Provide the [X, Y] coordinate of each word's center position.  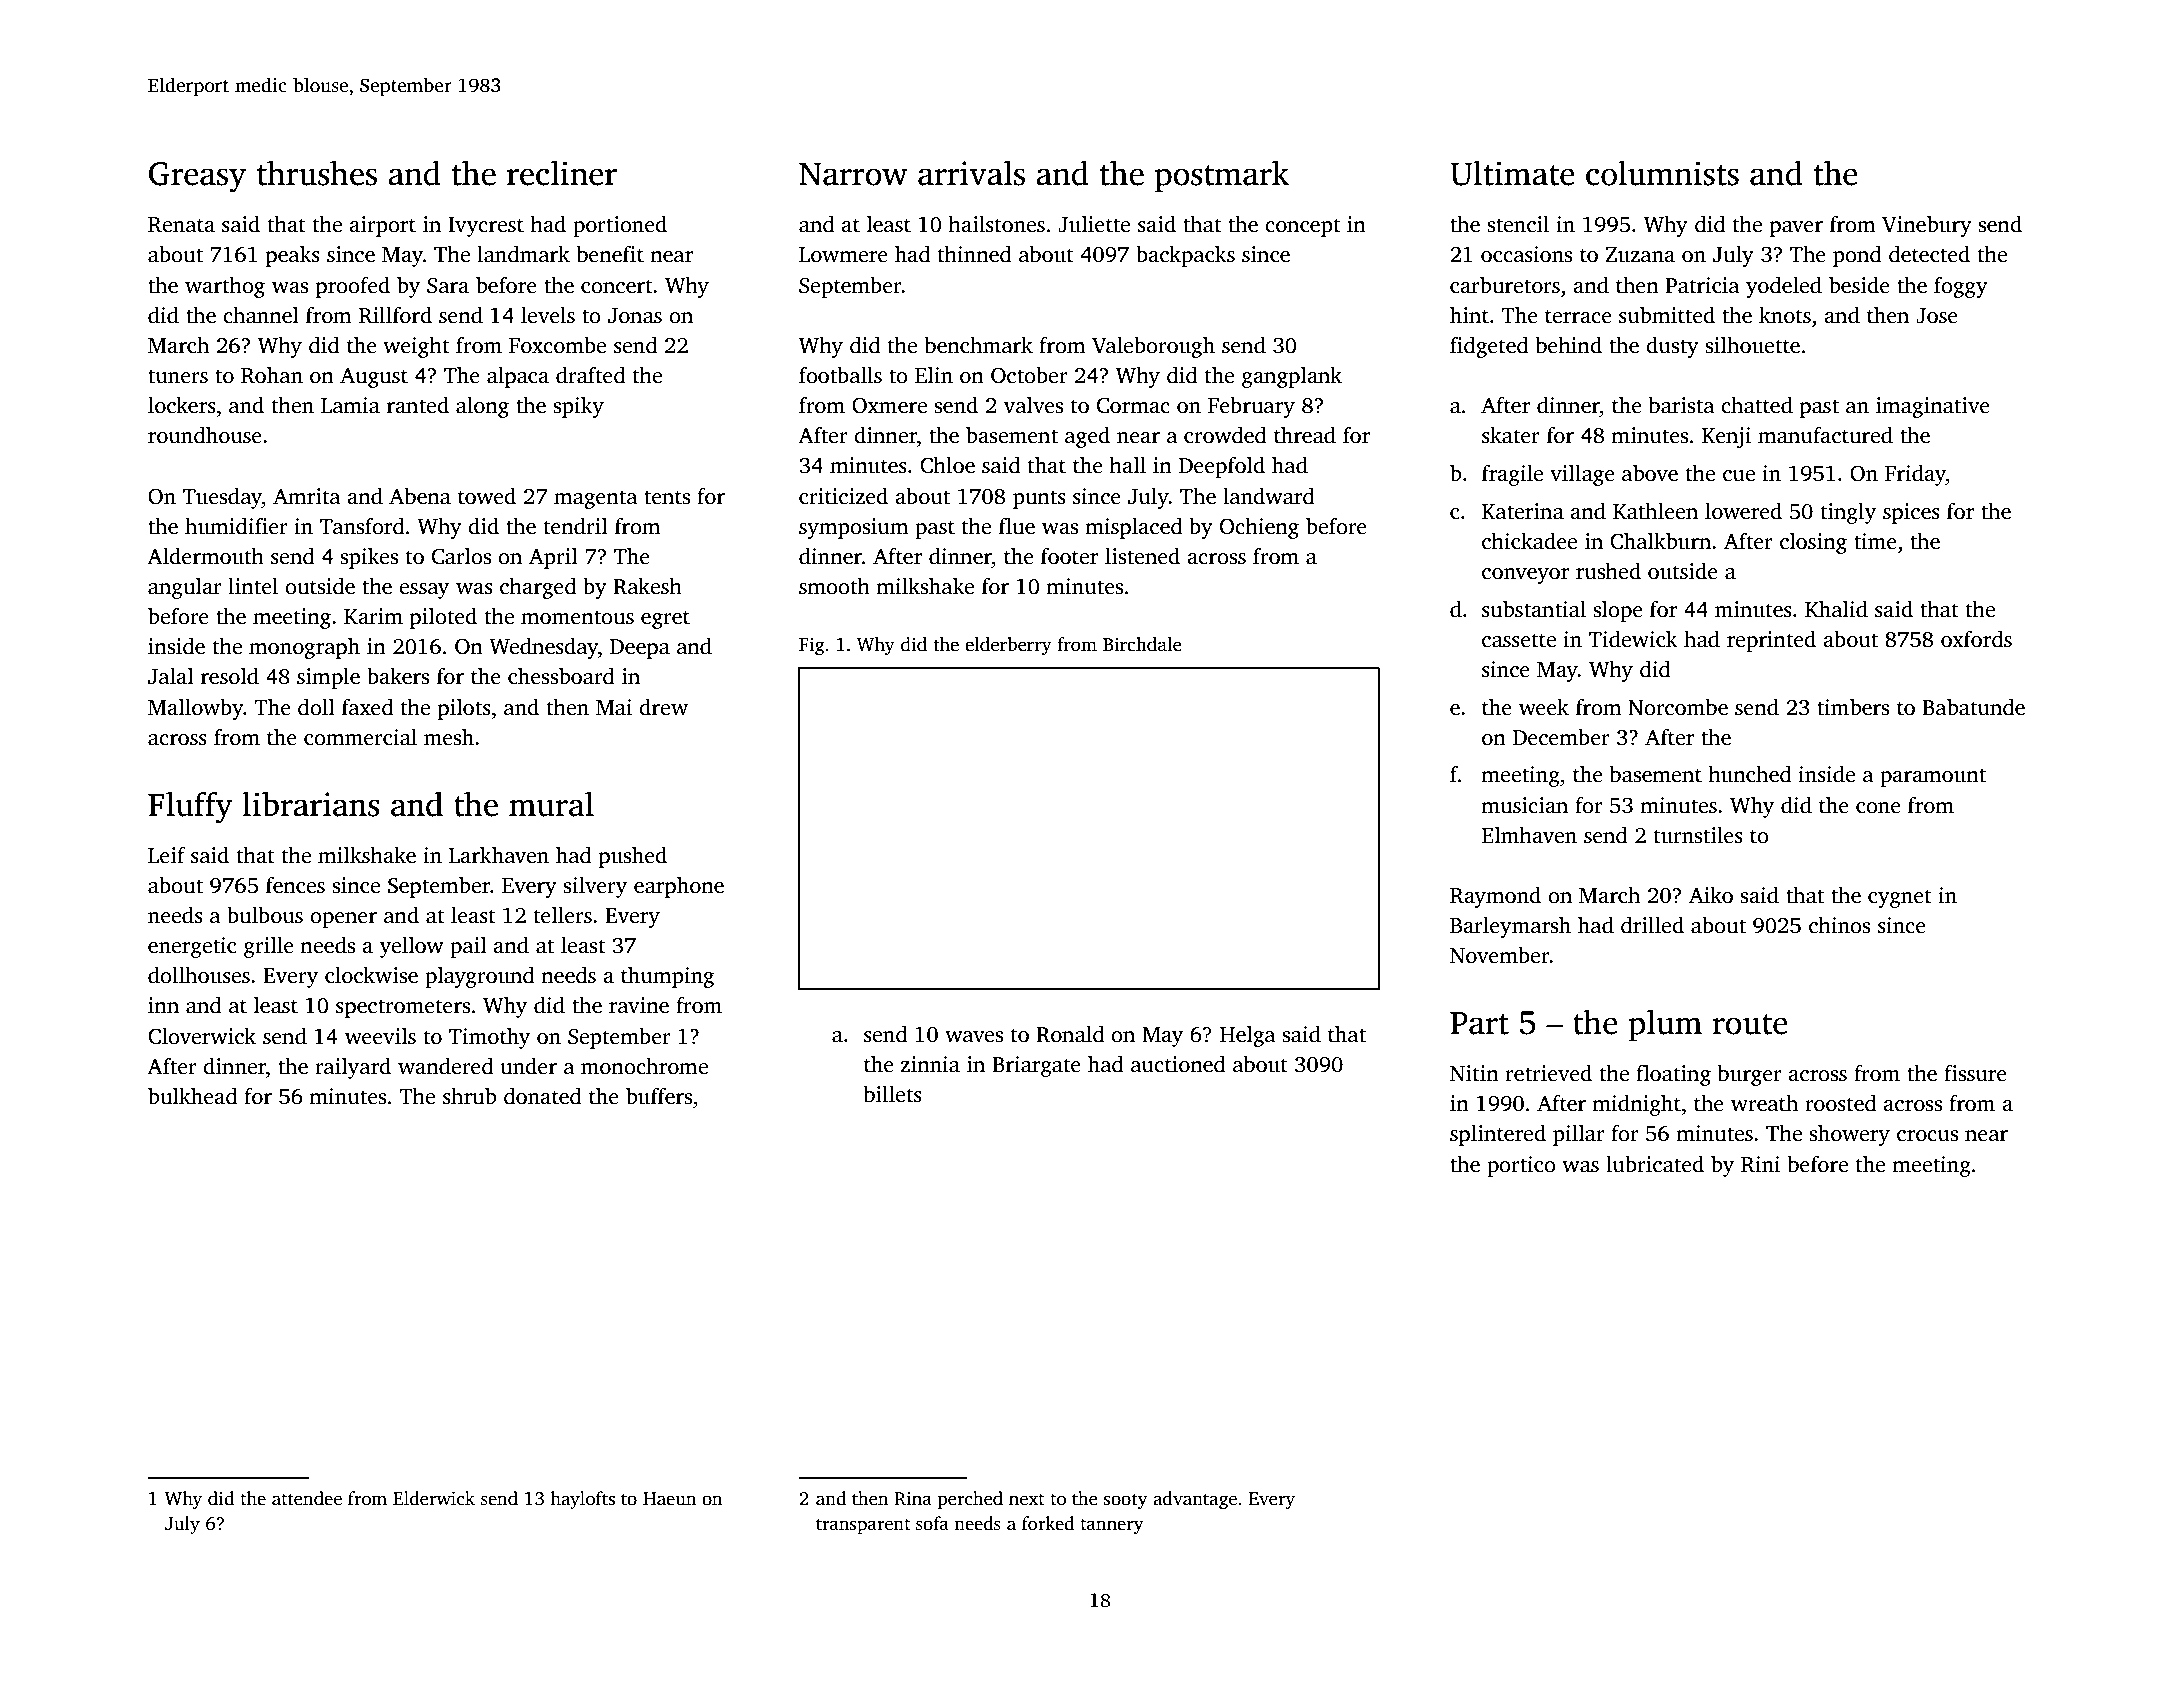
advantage [1195, 1500]
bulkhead [193, 1096]
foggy [1961, 287]
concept [1303, 227]
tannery [1112, 1526]
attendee [307, 1498]
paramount [1933, 777]
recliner [562, 173]
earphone [679, 887]
